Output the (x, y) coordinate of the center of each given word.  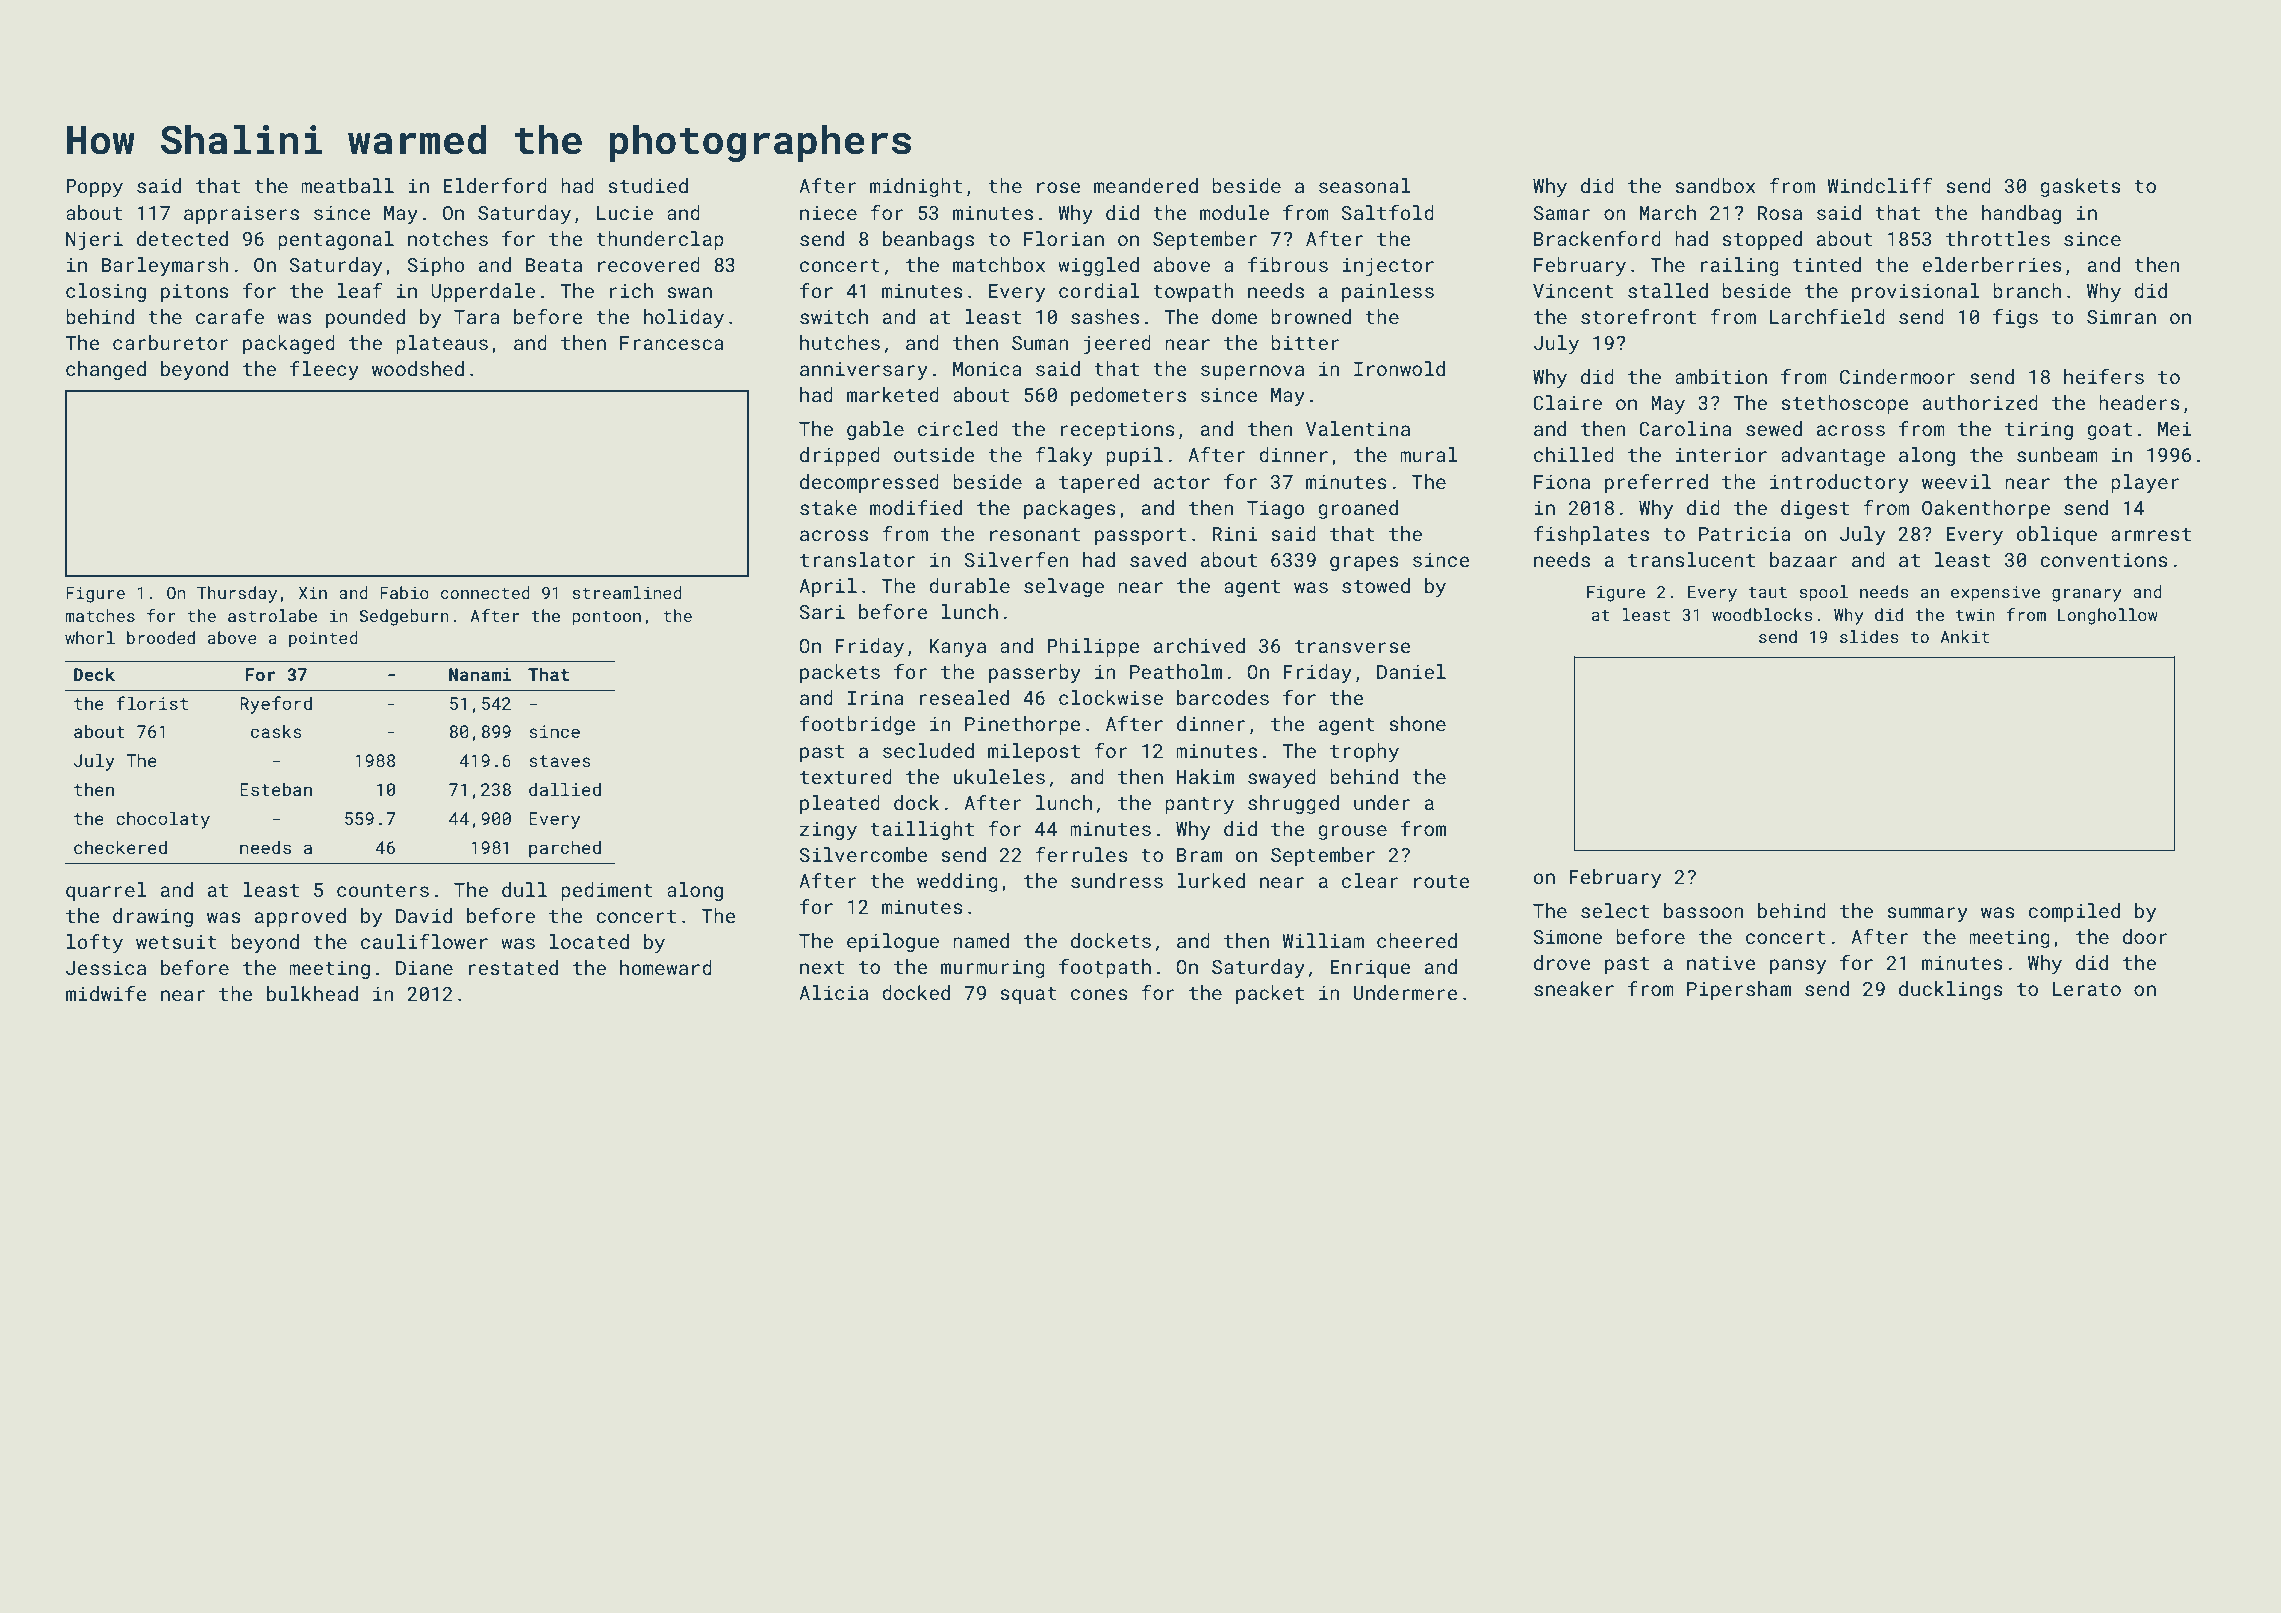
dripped (840, 456)
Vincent (1573, 291)
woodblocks (1762, 614)
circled (958, 428)
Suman (1040, 343)
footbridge (857, 725)
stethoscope (1844, 404)
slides (1869, 636)
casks (276, 731)
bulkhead (312, 993)
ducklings (1951, 990)
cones (1099, 994)
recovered (649, 264)
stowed (1376, 585)
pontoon (606, 618)
